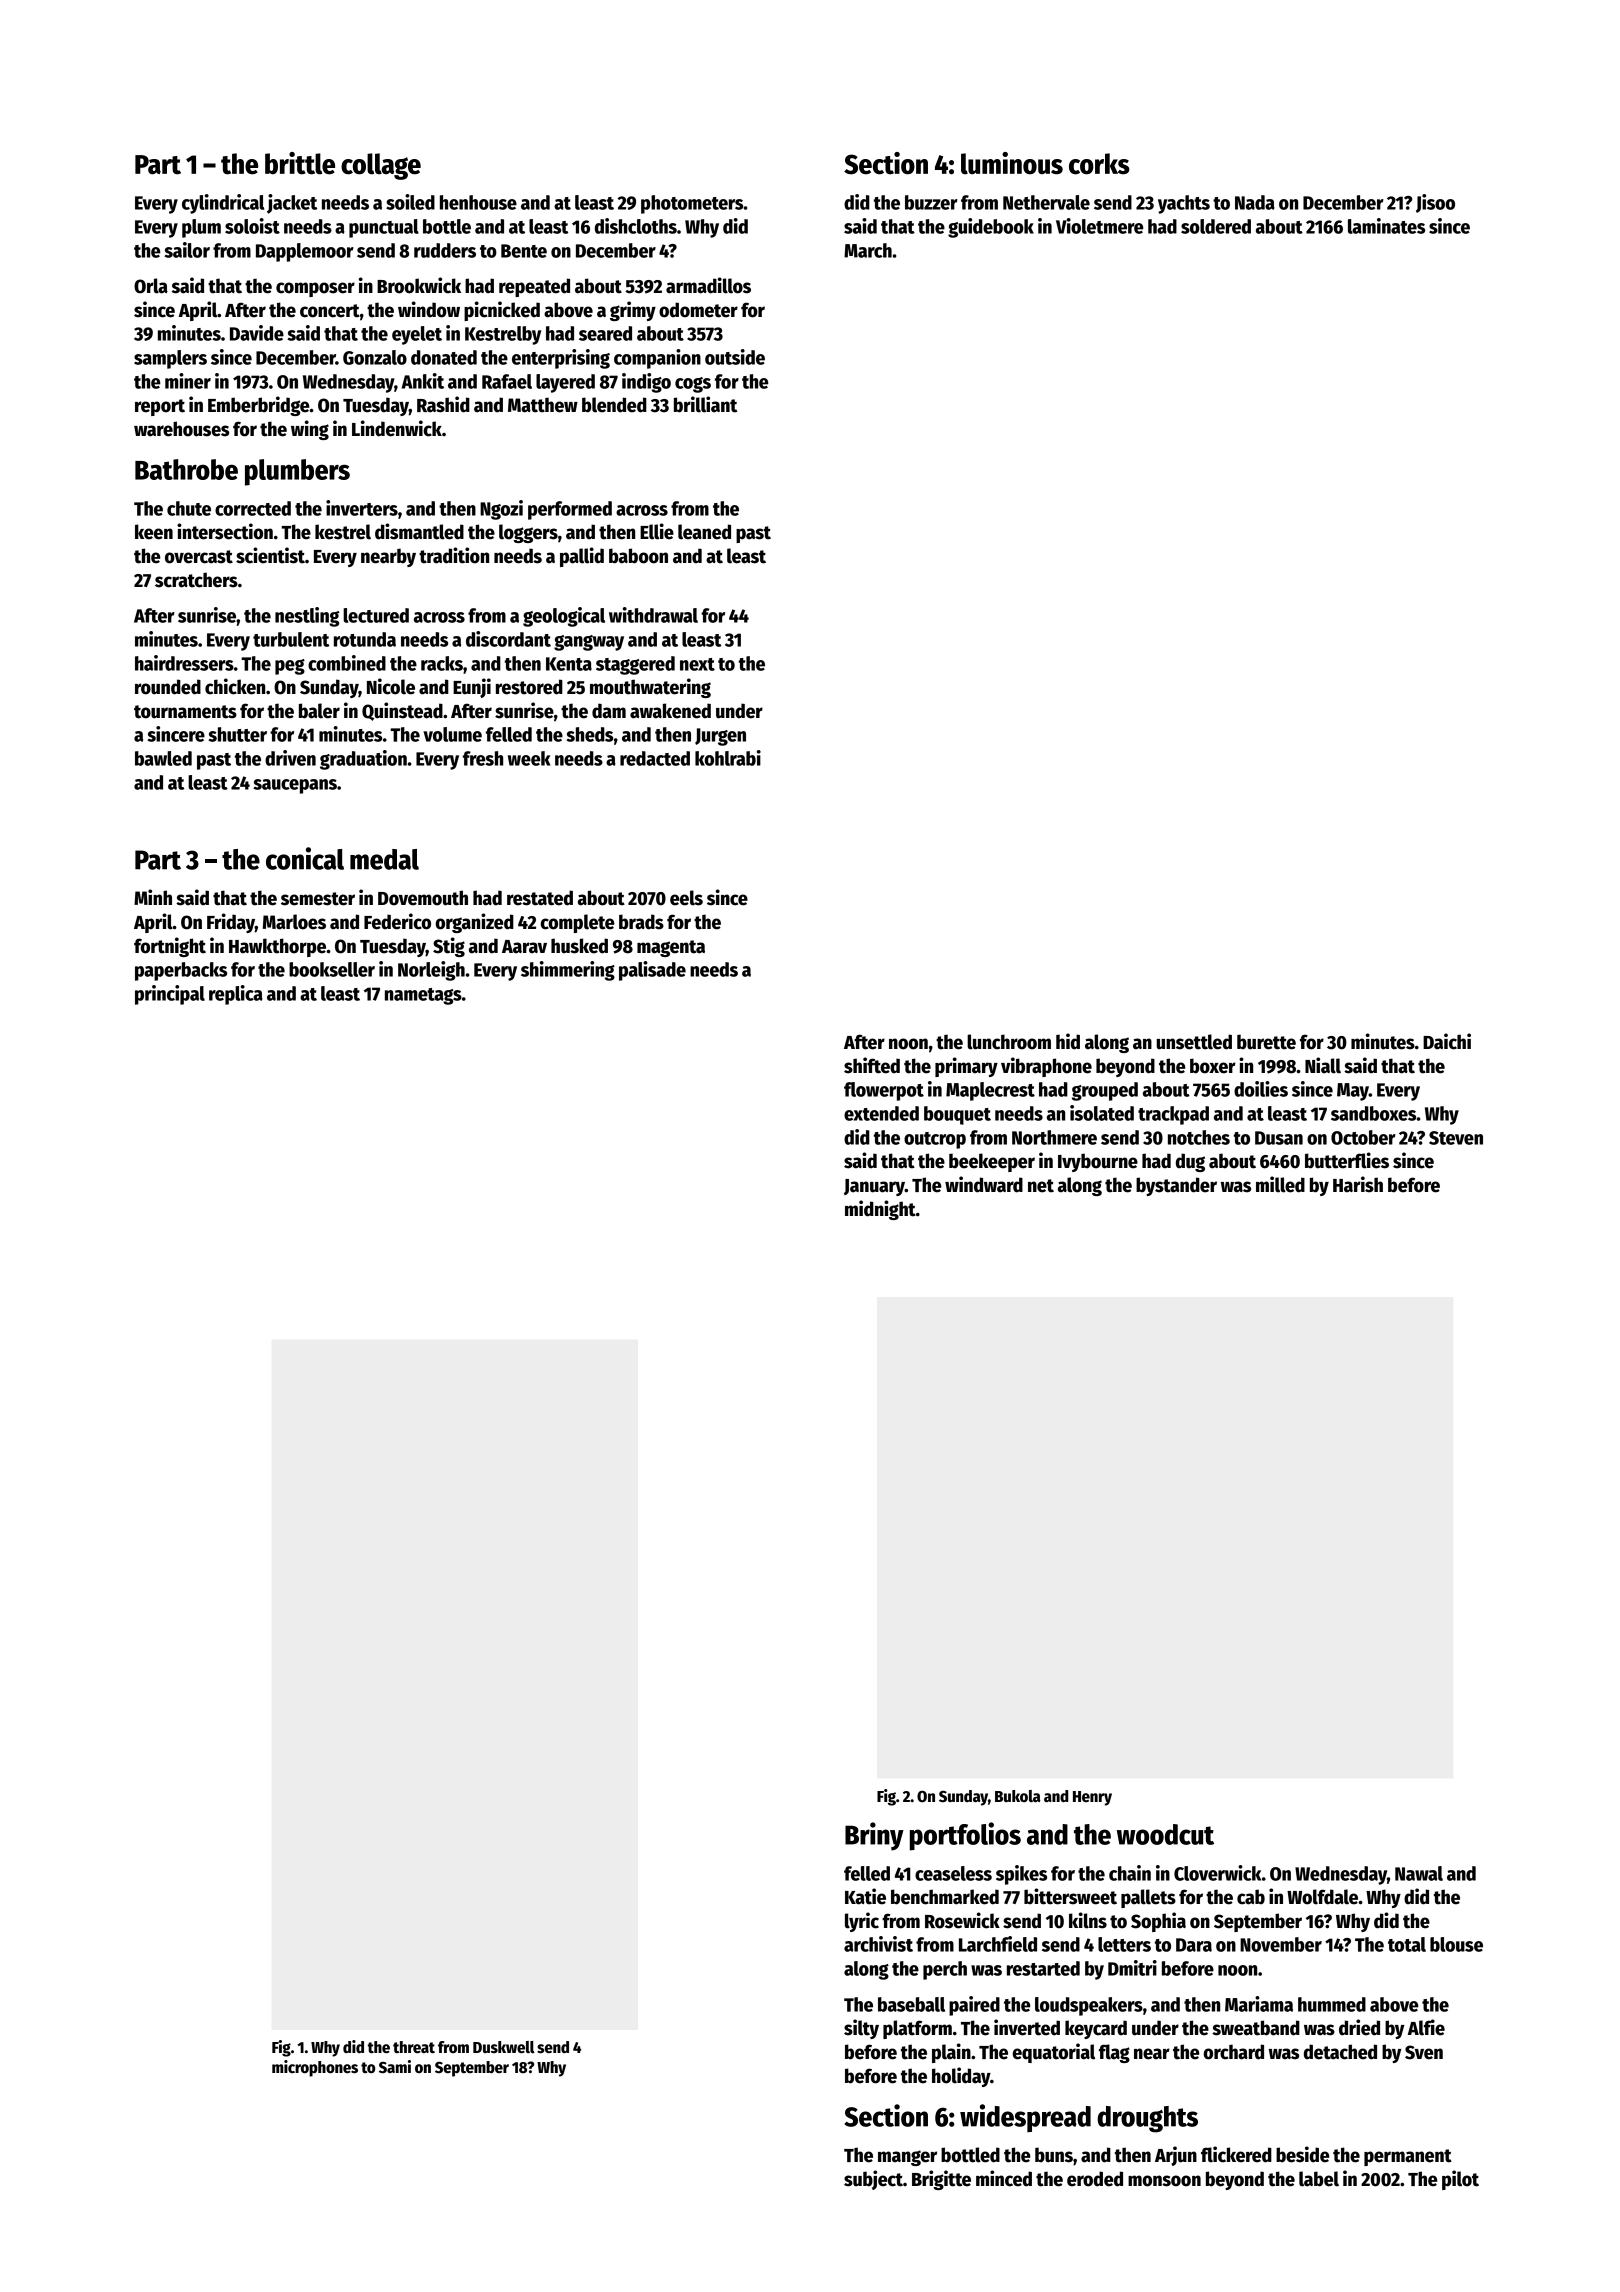 The width and height of the document is (1620, 2292). Describe the element at coordinates (873, 2180) in the document. I see `subject` at that location.
